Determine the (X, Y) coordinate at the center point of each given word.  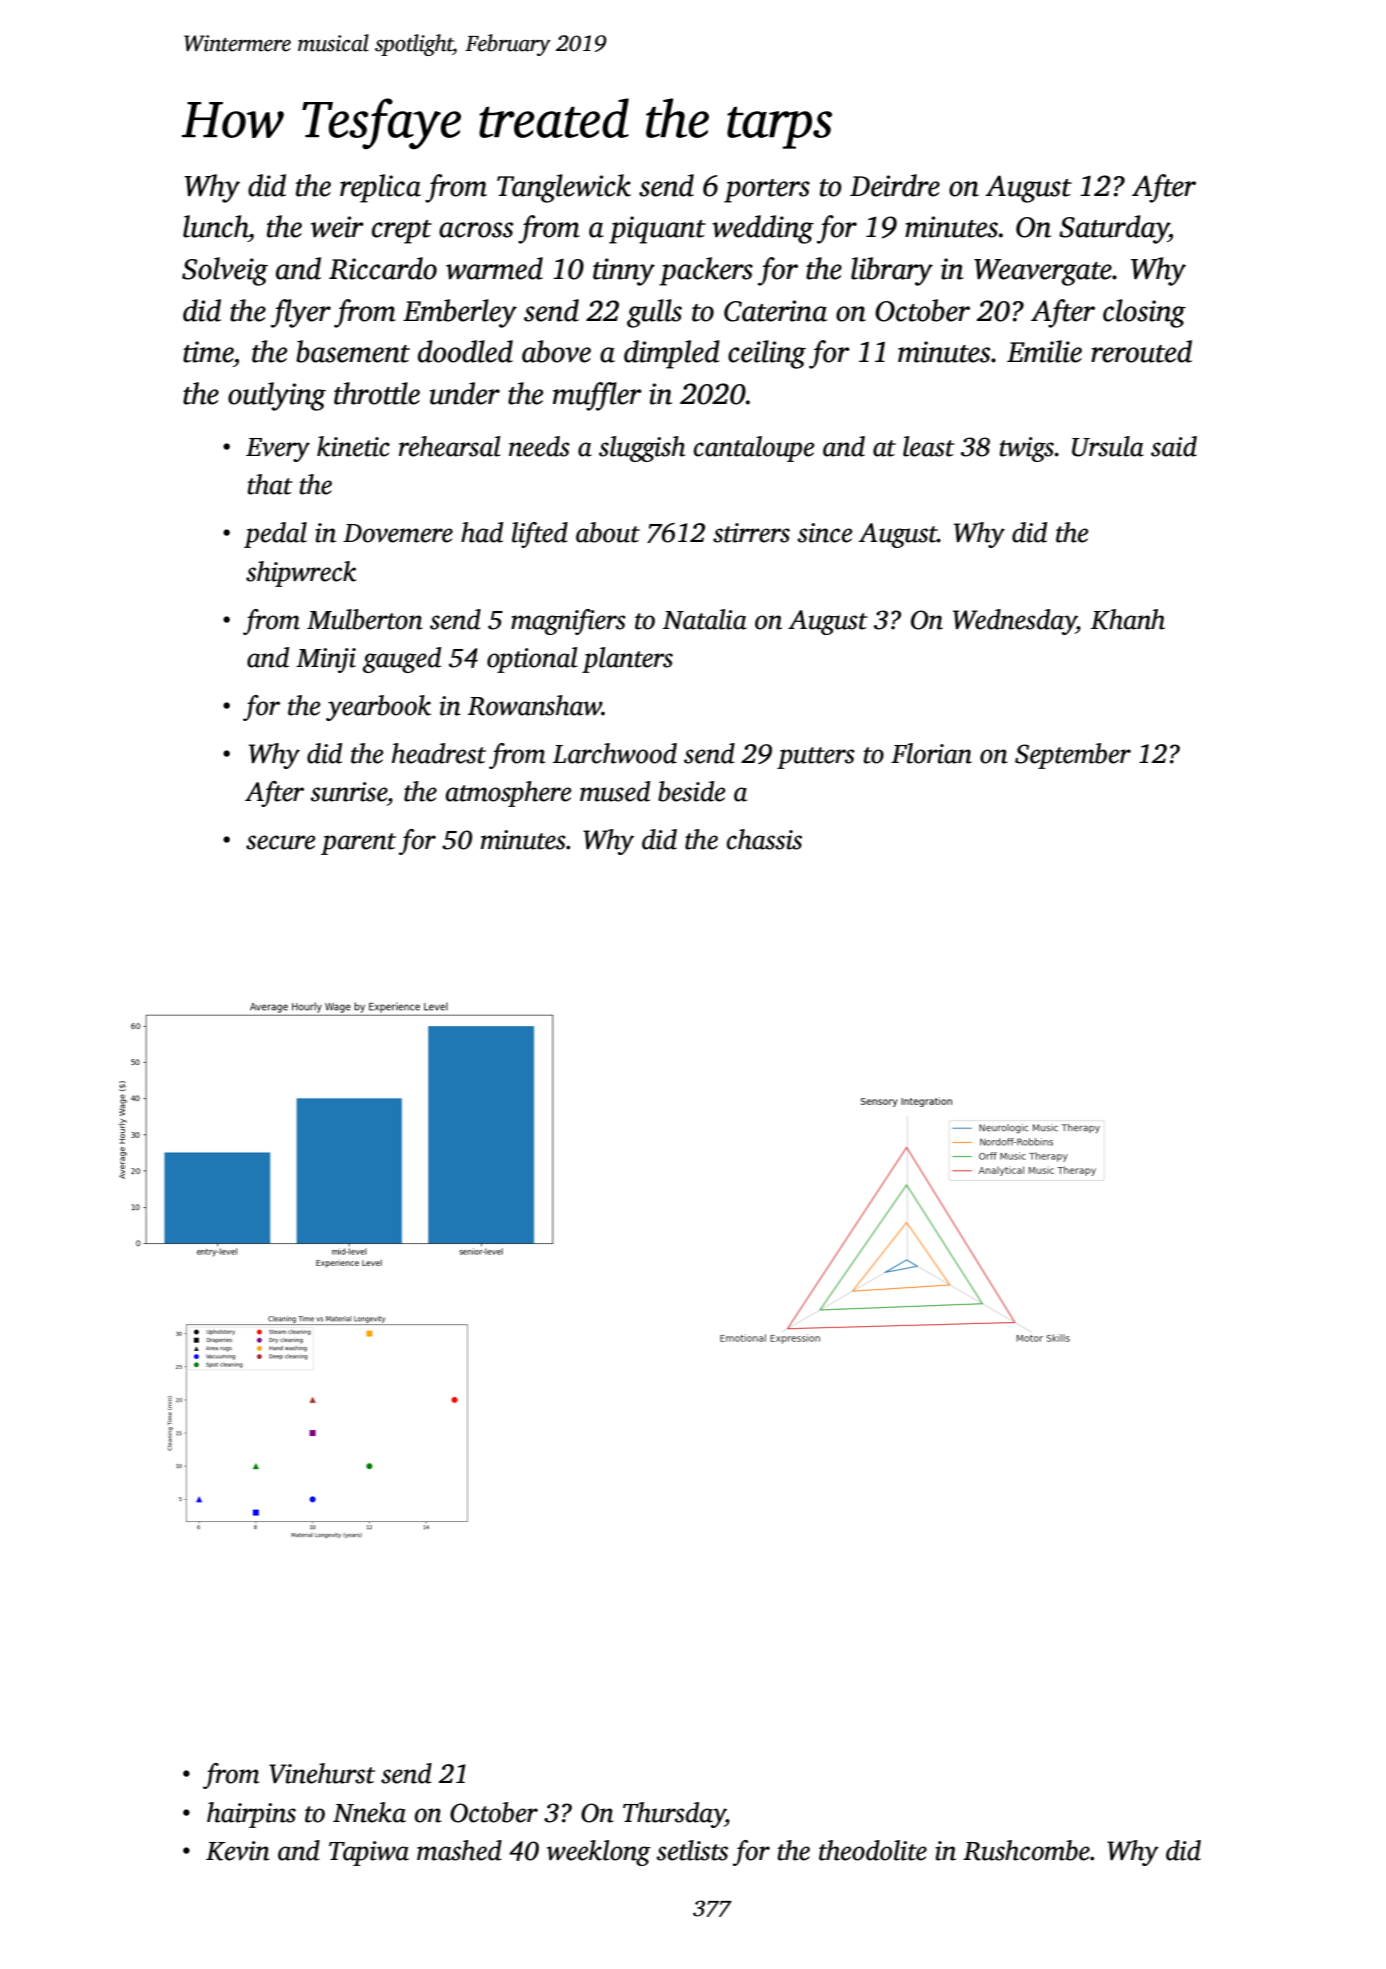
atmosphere (509, 794)
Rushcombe (1026, 1850)
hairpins (251, 1815)
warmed (494, 268)
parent (358, 844)
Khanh (1128, 619)
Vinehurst (322, 1773)
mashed (459, 1850)
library (892, 271)
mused (615, 791)
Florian (931, 753)
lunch (215, 226)
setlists (692, 1850)
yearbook (378, 708)
